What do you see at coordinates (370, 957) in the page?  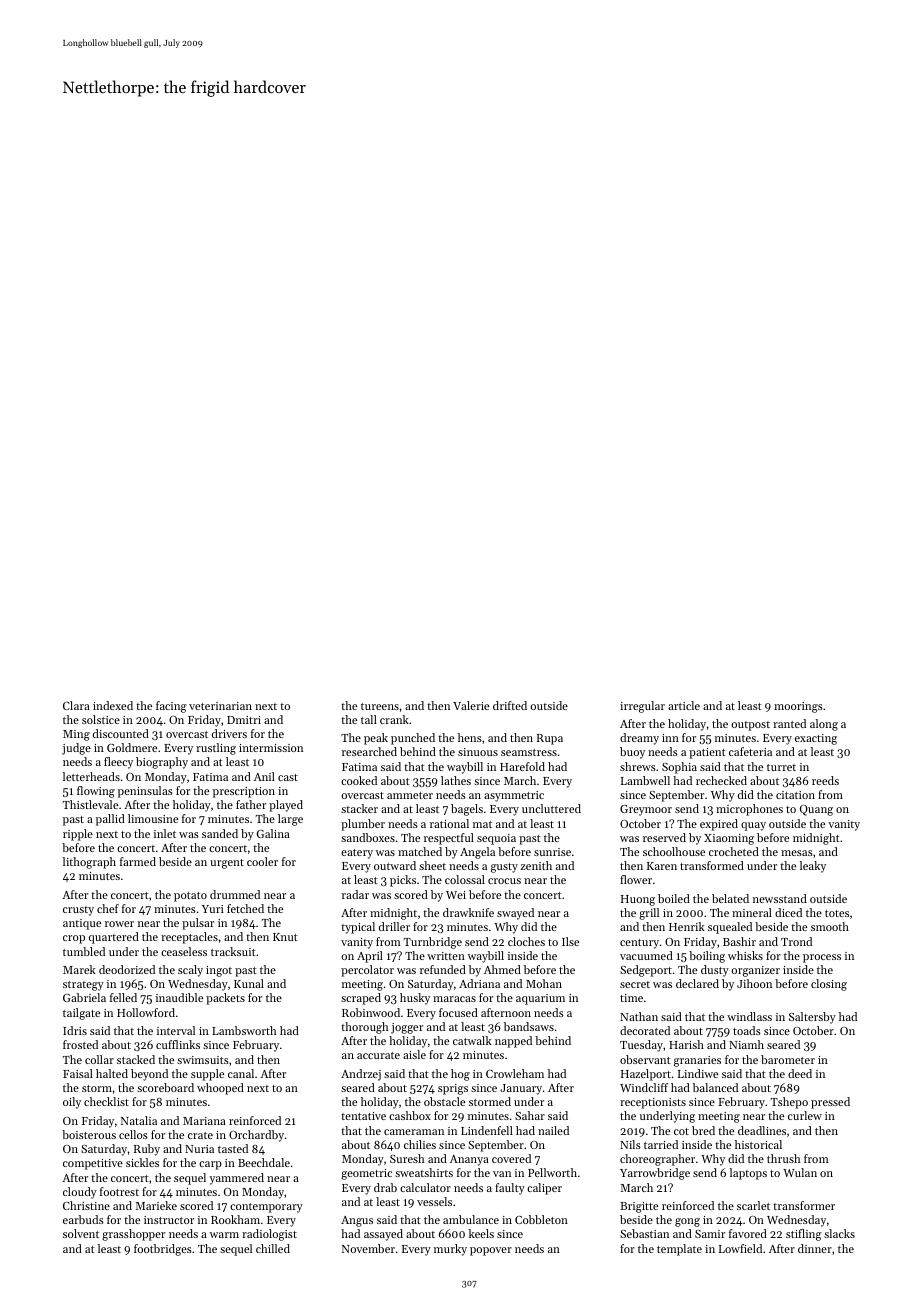 I see `April` at bounding box center [370, 957].
